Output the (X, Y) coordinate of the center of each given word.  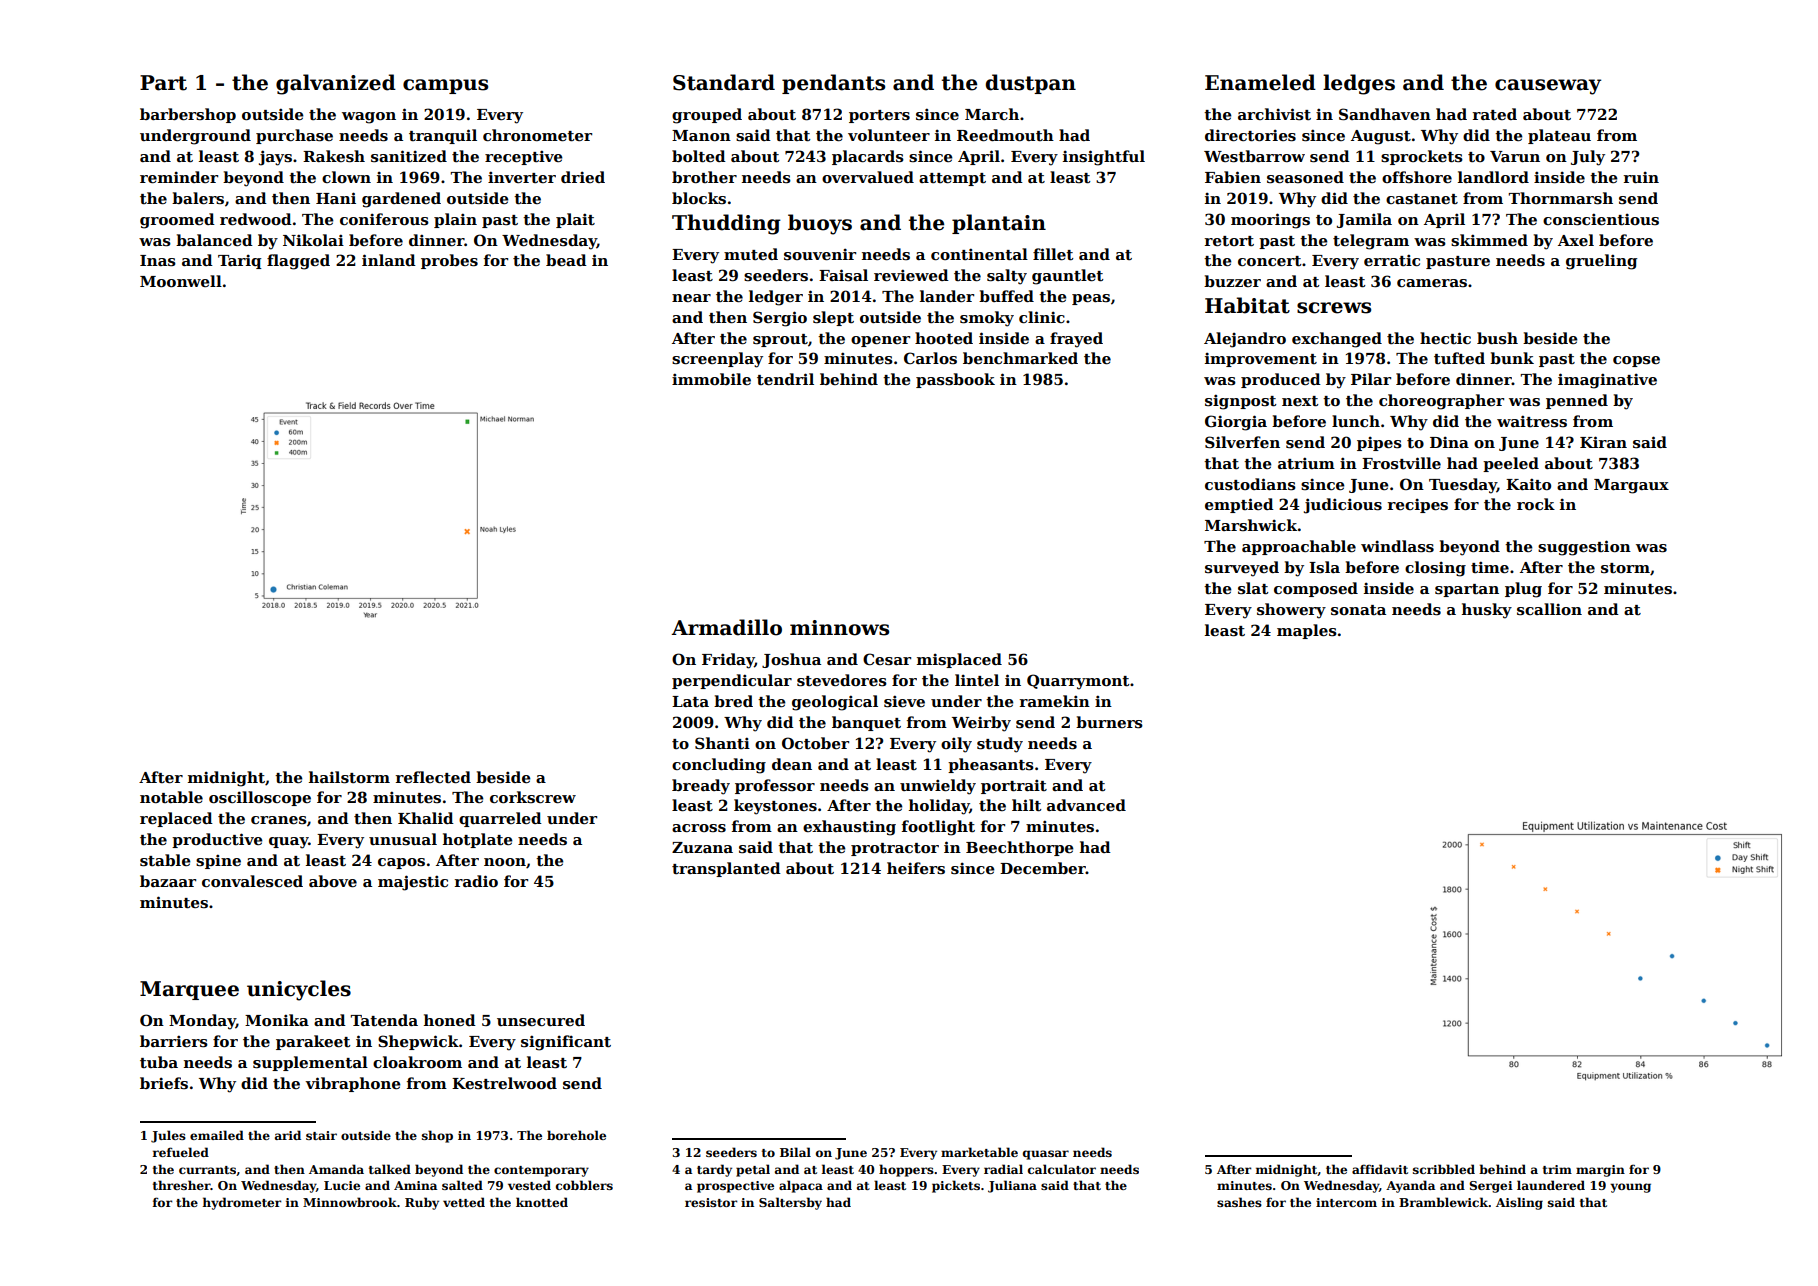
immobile (711, 379)
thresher (182, 1185)
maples (1307, 631)
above (333, 881)
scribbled (1444, 1169)
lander (947, 296)
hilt (1026, 805)
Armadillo (727, 627)
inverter (522, 177)
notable (171, 797)
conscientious (1601, 219)
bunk (1512, 358)
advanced (1086, 805)
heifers (916, 868)
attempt (952, 179)
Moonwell (181, 281)
